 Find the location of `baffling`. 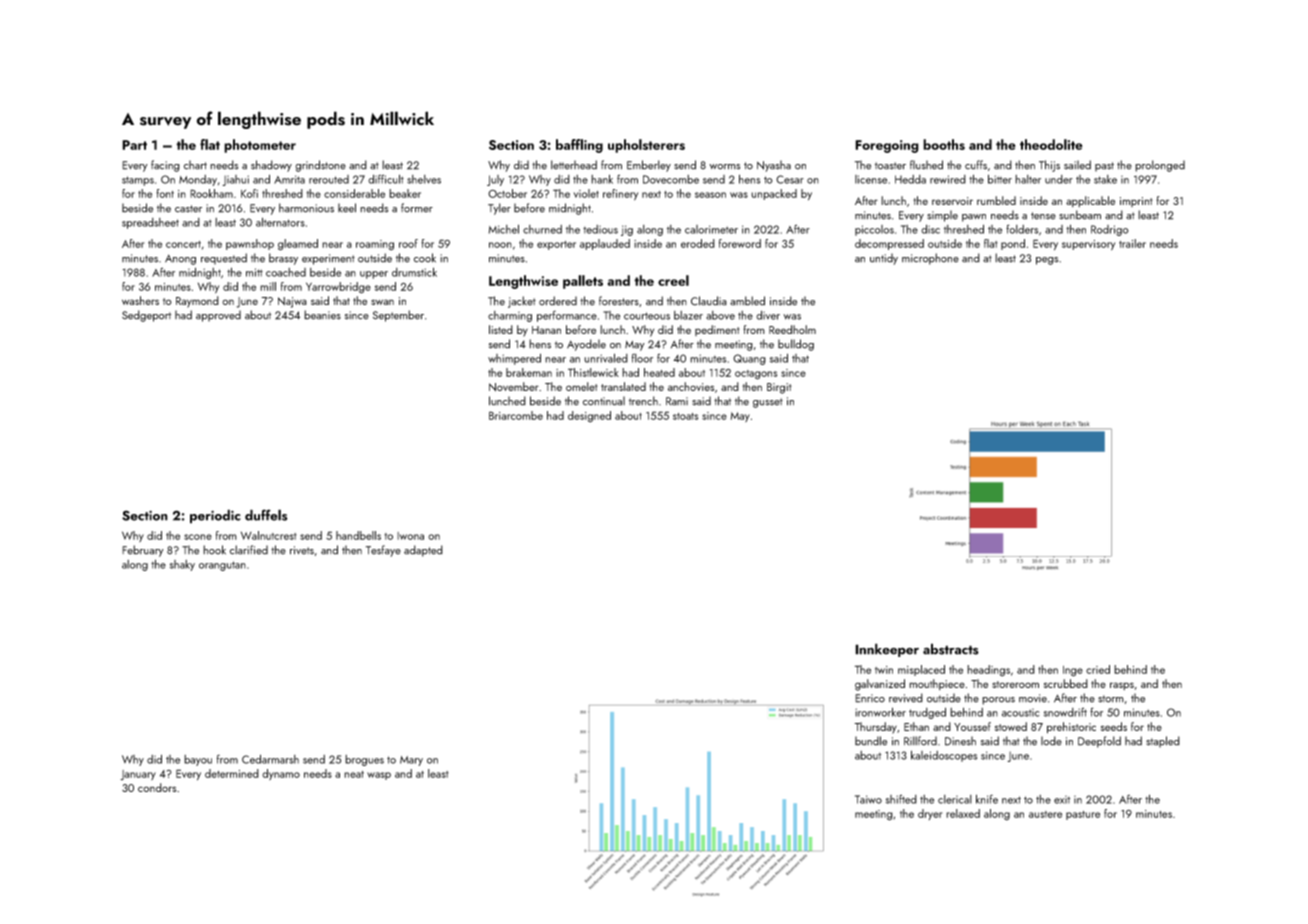

baffling is located at coordinates (579, 146).
